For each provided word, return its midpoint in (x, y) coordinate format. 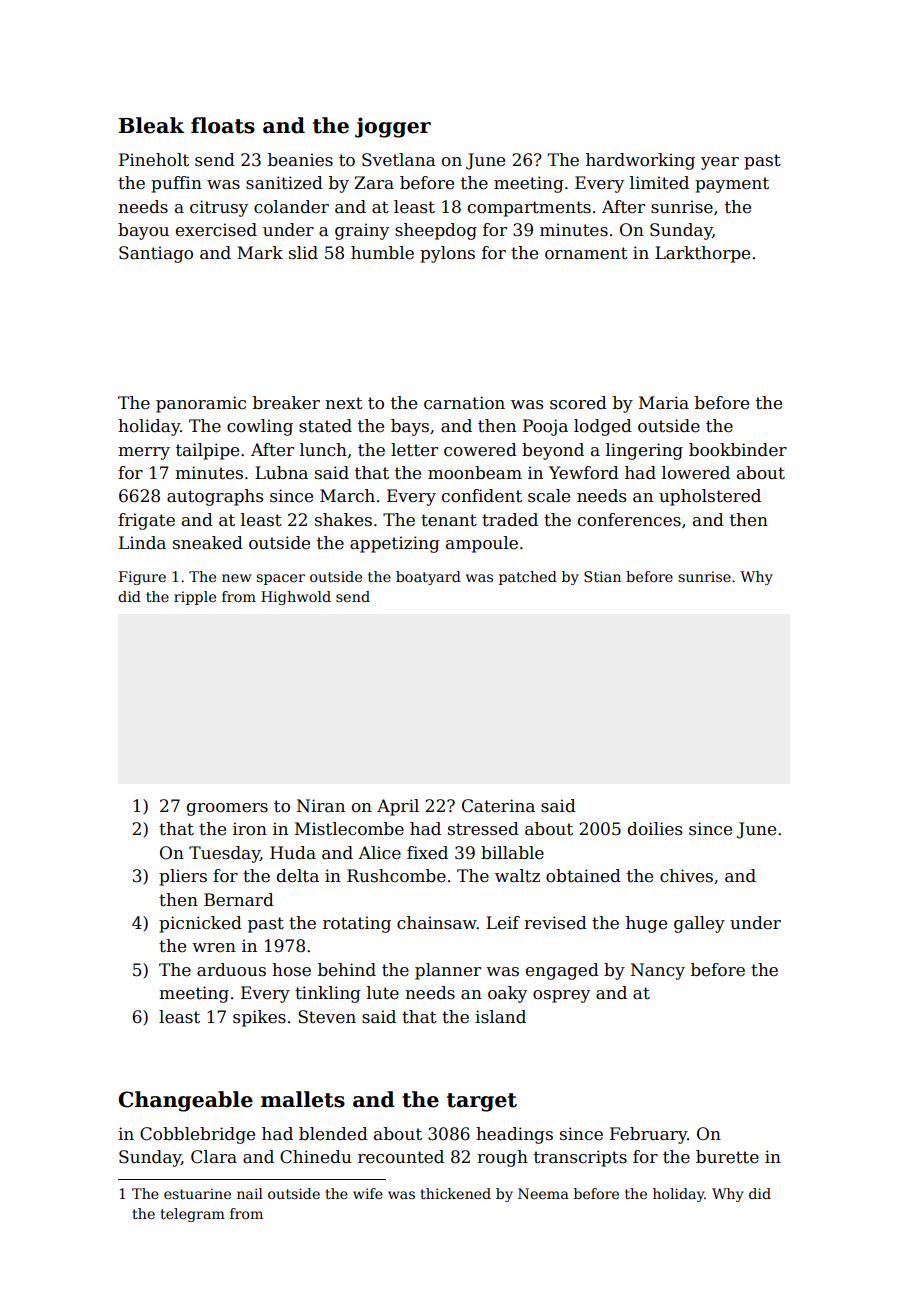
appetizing (395, 544)
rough (502, 1158)
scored (578, 403)
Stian (602, 576)
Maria (664, 403)
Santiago (156, 254)
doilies (655, 829)
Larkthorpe (702, 254)
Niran (321, 806)
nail (250, 1193)
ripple (195, 598)
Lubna (281, 473)
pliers (183, 877)
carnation (464, 403)
